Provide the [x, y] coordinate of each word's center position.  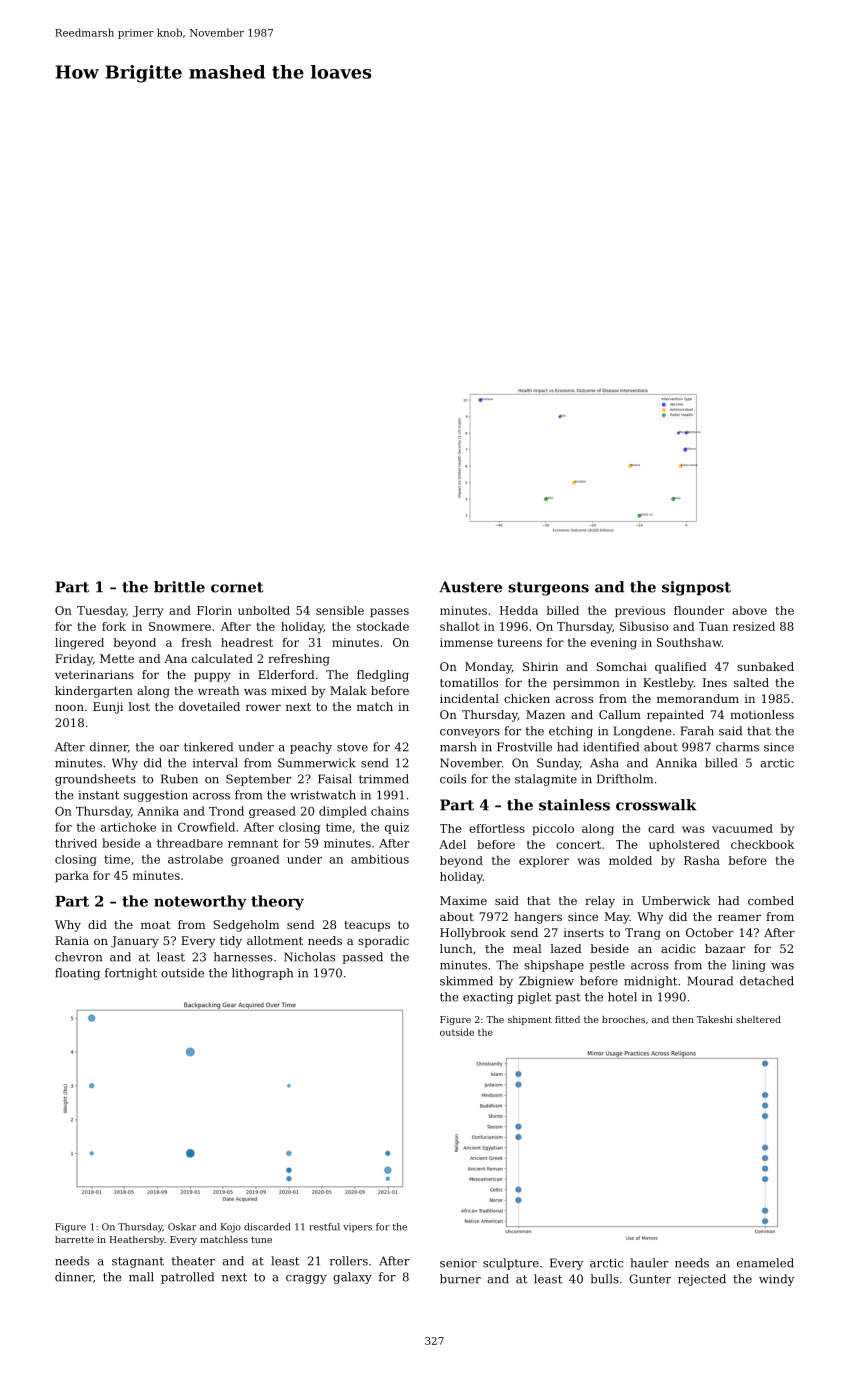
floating [77, 974]
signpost [696, 588]
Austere [470, 587]
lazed [566, 948]
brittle [179, 587]
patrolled [187, 1278]
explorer [544, 861]
